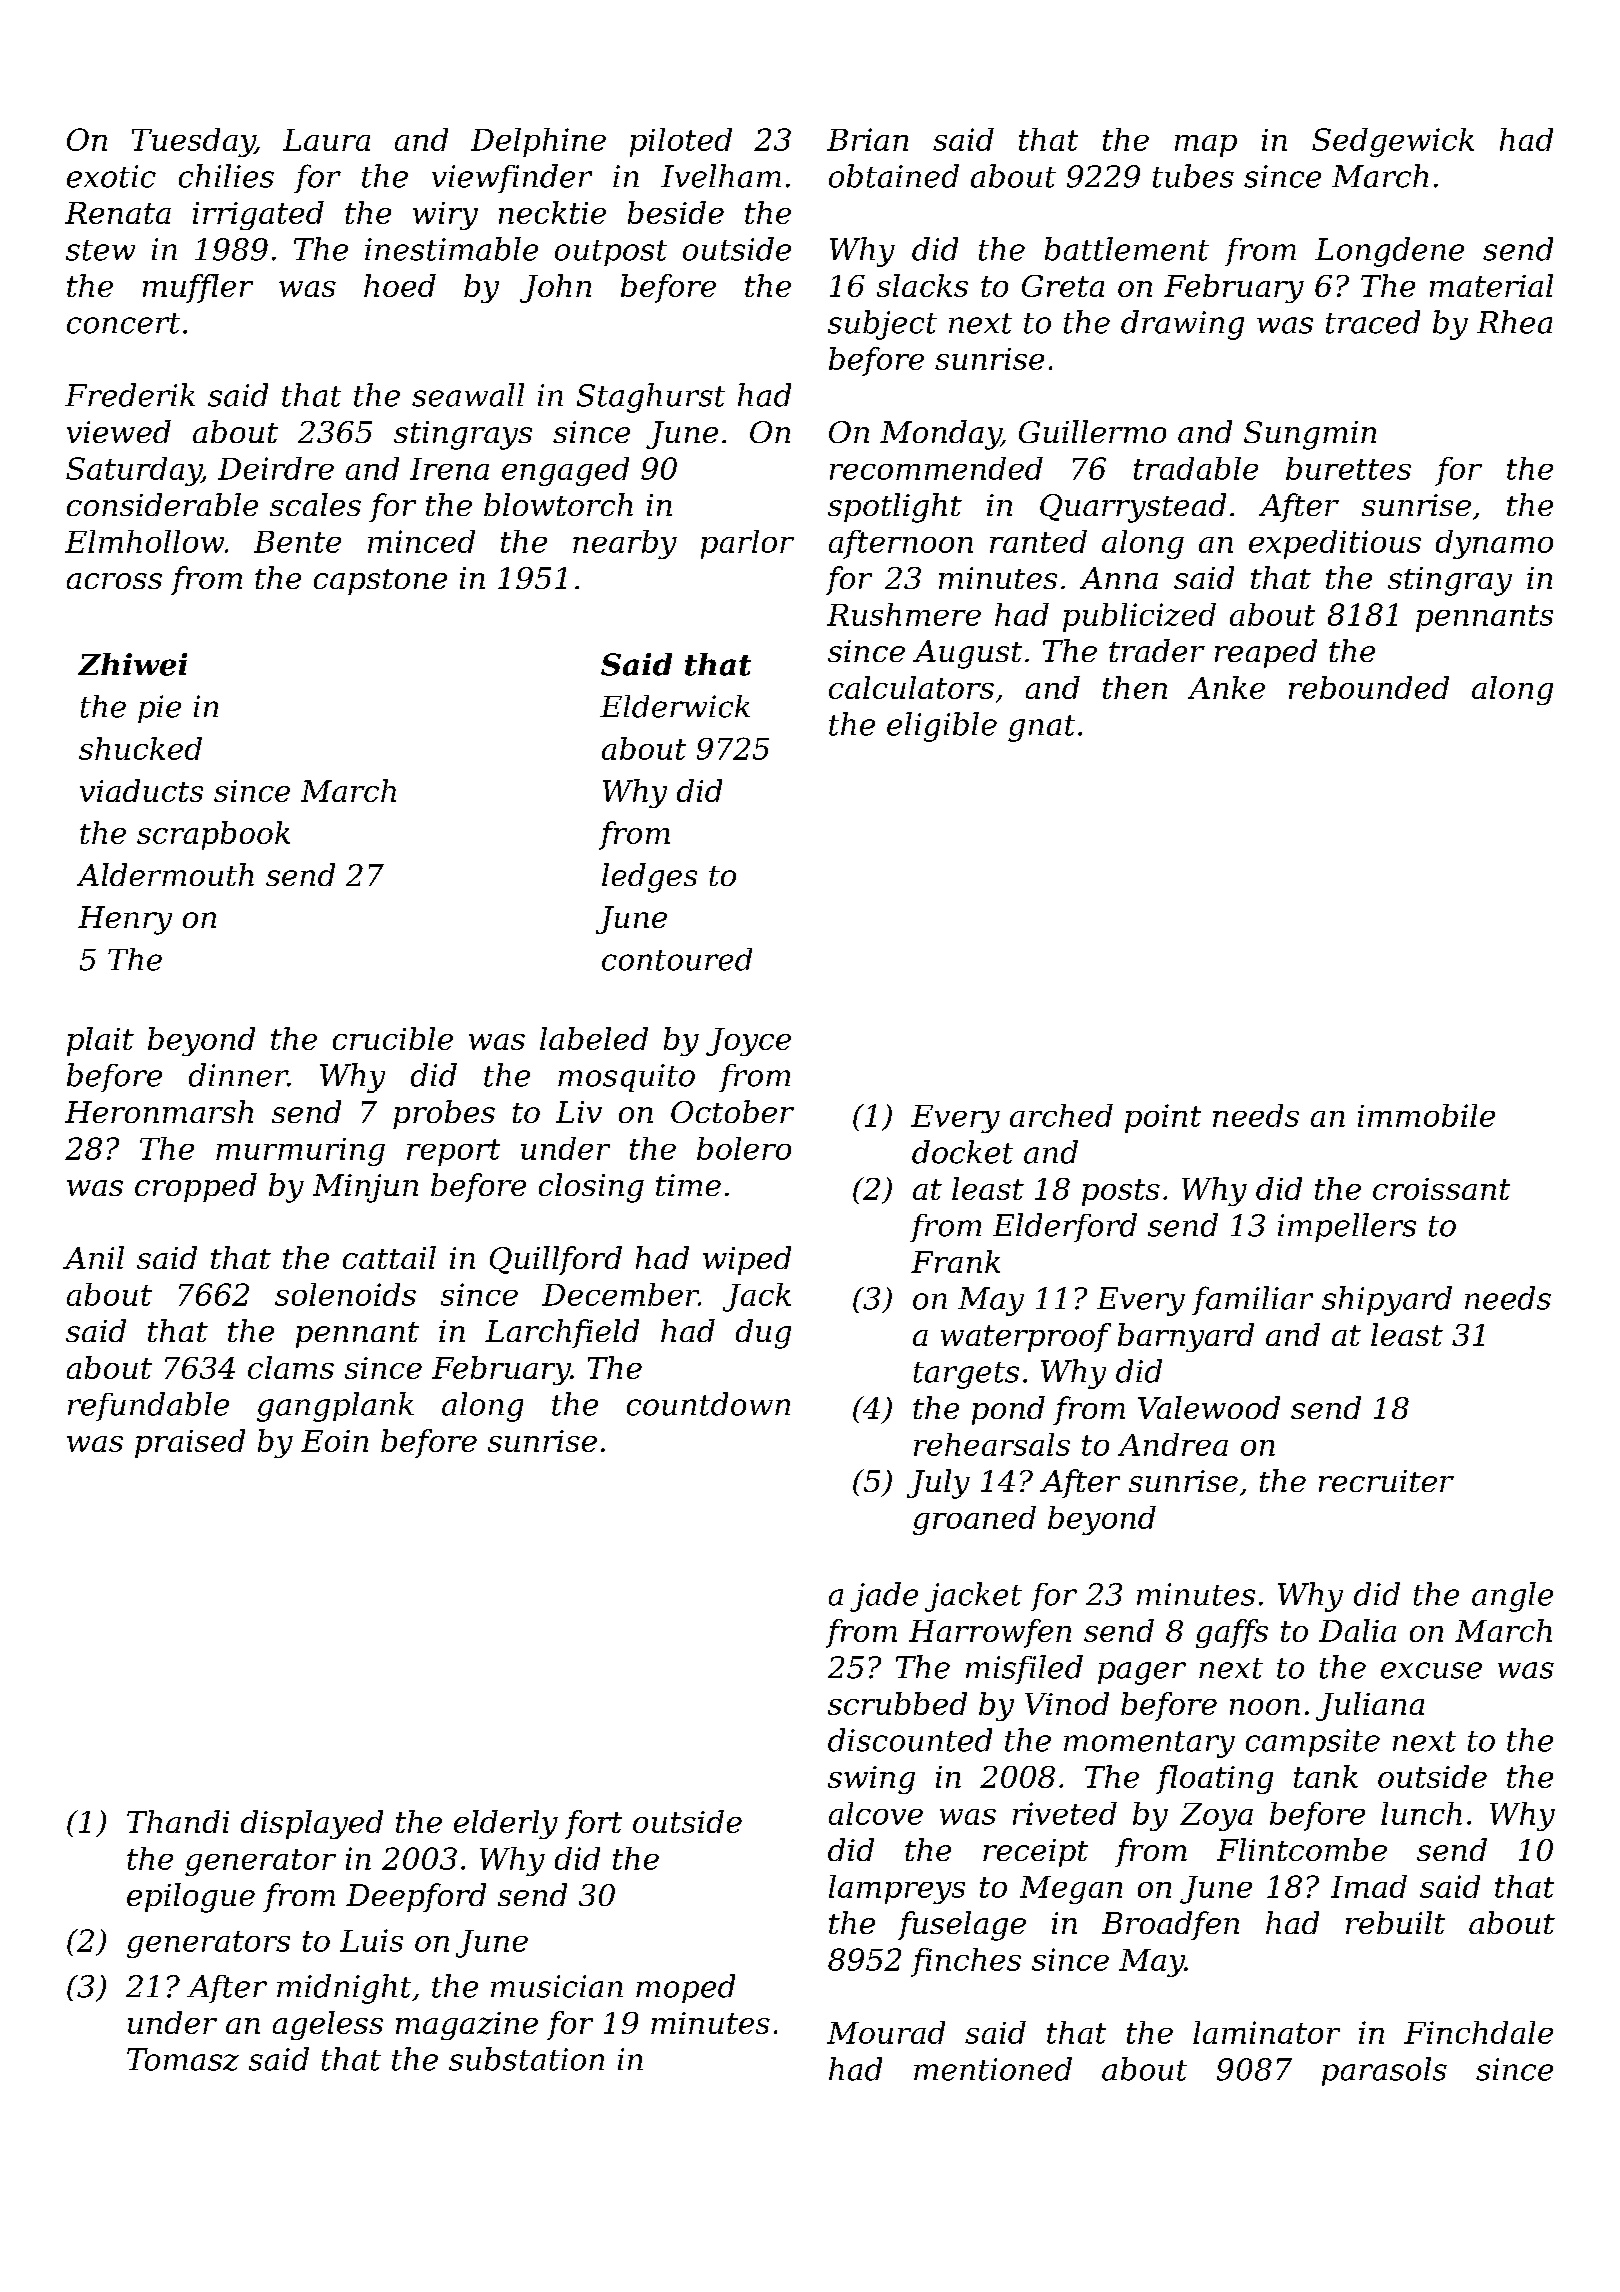 The height and width of the screenshot is (2292, 1620). Describe the element at coordinates (111, 176) in the screenshot. I see `exotic` at that location.
